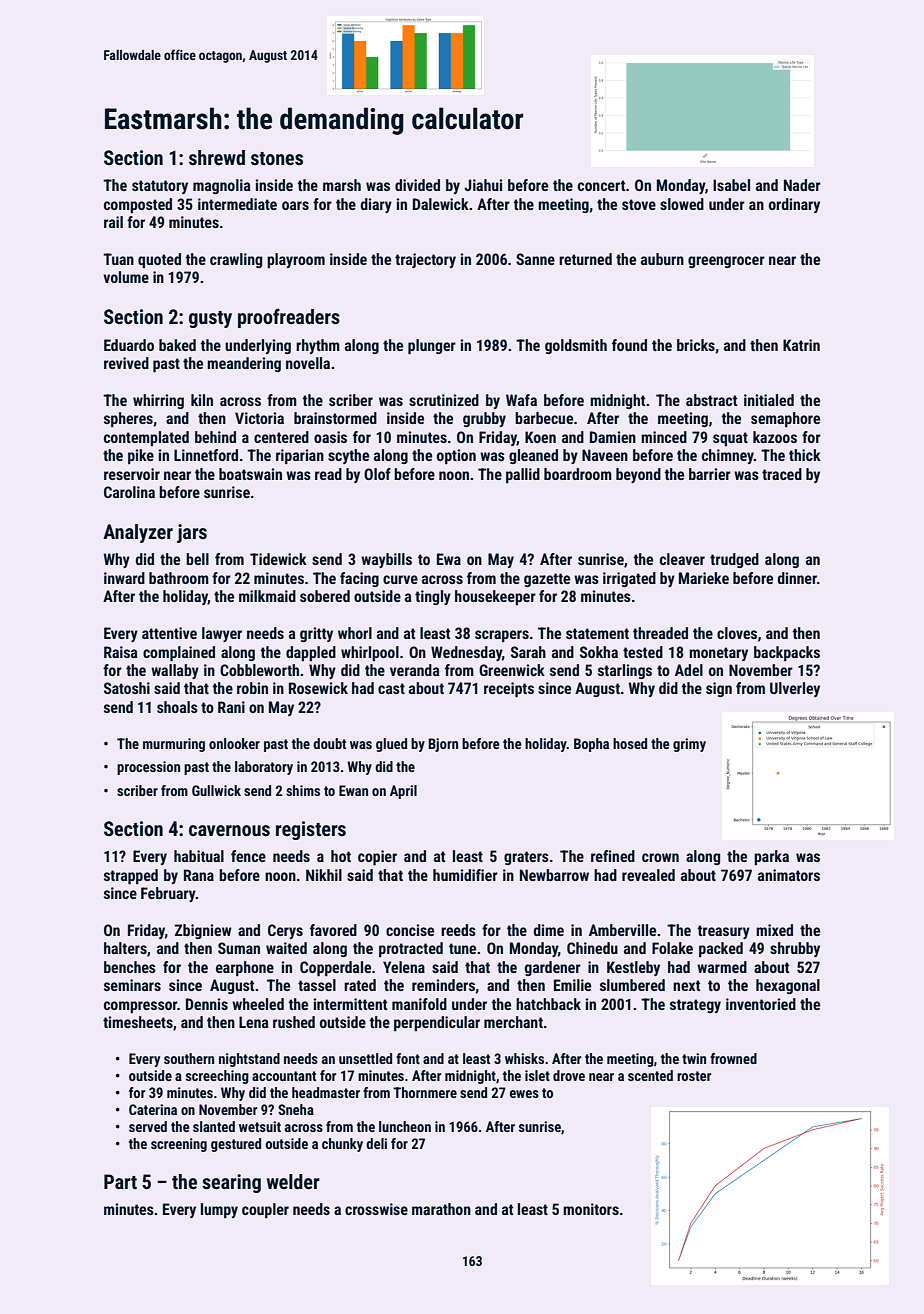  What do you see at coordinates (547, 580) in the screenshot?
I see `gazette` at bounding box center [547, 580].
